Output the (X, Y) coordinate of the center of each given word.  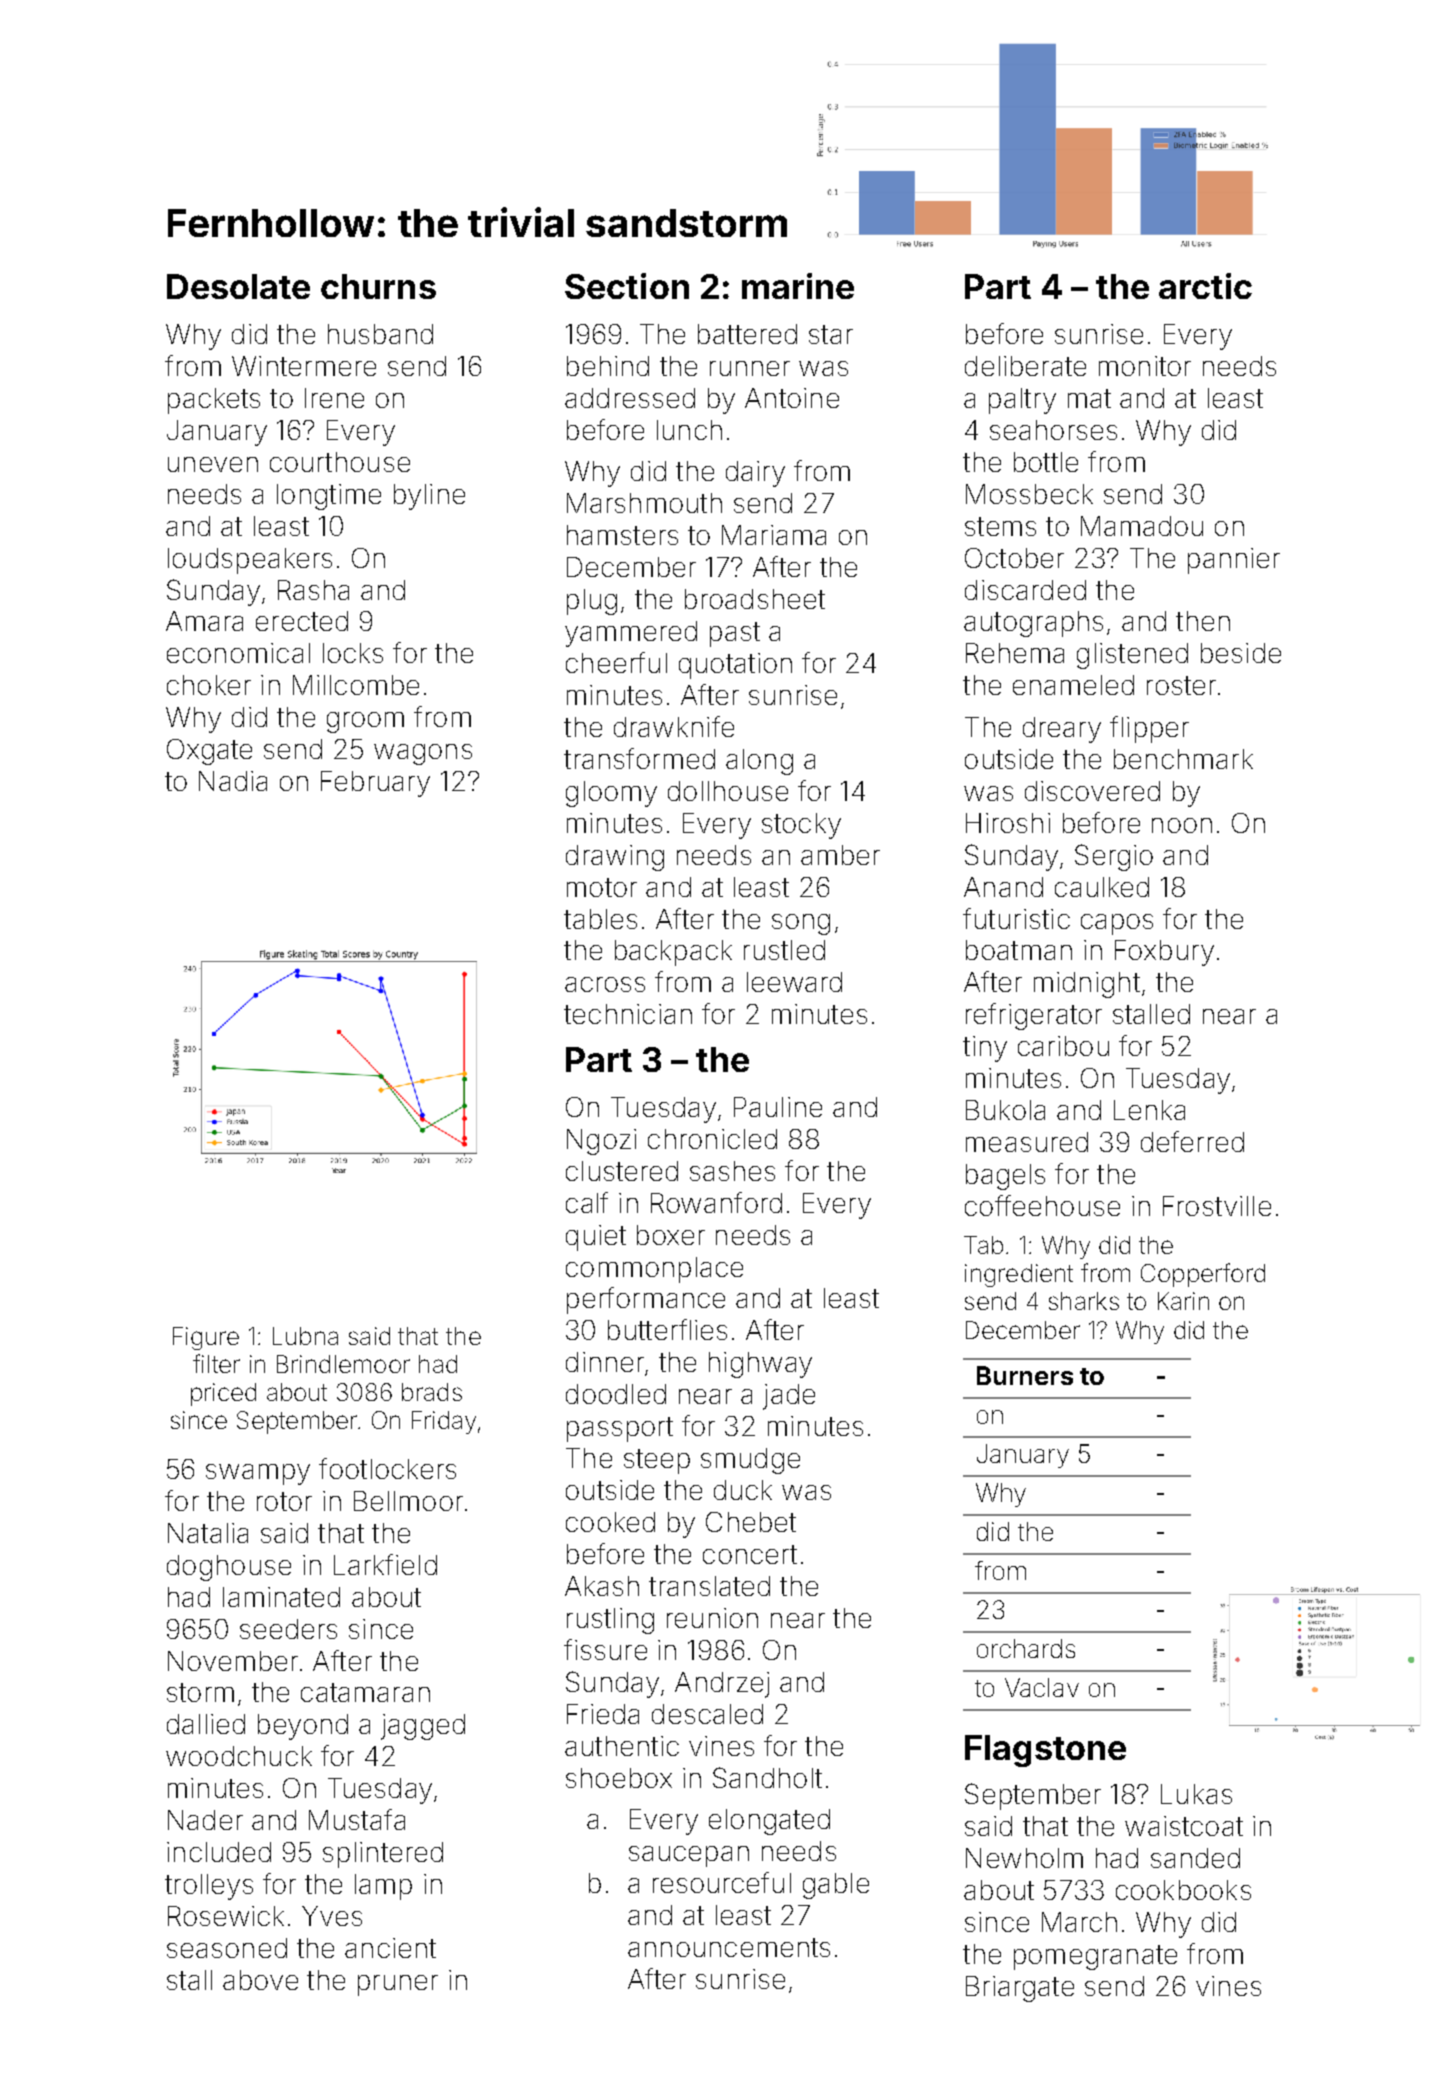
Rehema (1015, 653)
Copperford (1203, 1275)
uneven (213, 464)
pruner (398, 1985)
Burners (1025, 1375)
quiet (596, 1238)
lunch (689, 430)
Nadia (233, 781)
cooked (610, 1522)
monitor (1145, 366)
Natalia (208, 1533)
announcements (729, 1947)
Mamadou (1142, 526)
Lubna (305, 1336)
